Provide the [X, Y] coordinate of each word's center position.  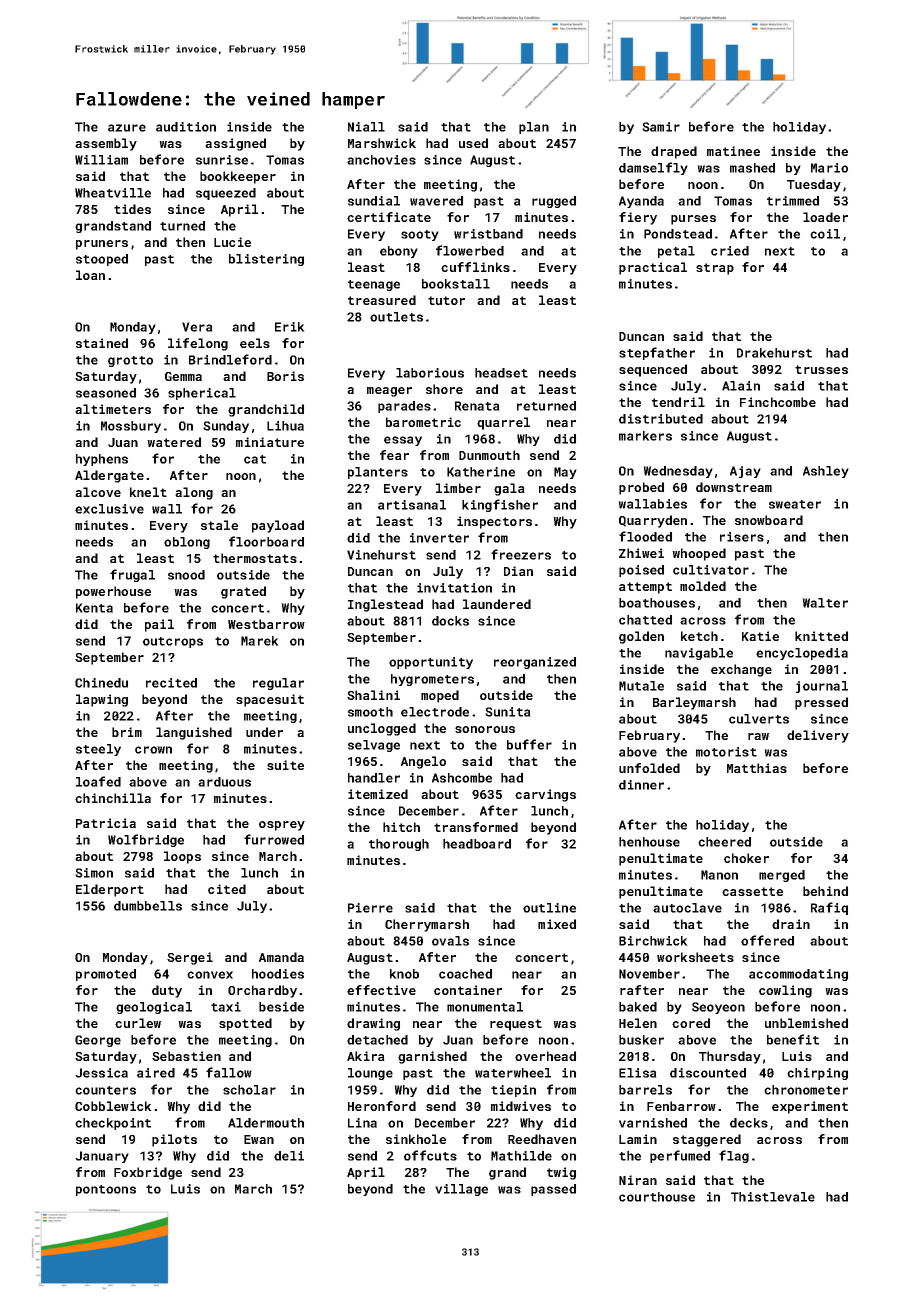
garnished [432, 1057]
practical [653, 268]
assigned [235, 144]
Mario [829, 168]
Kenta [94, 608]
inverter [439, 538]
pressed [821, 703]
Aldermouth [266, 1123]
